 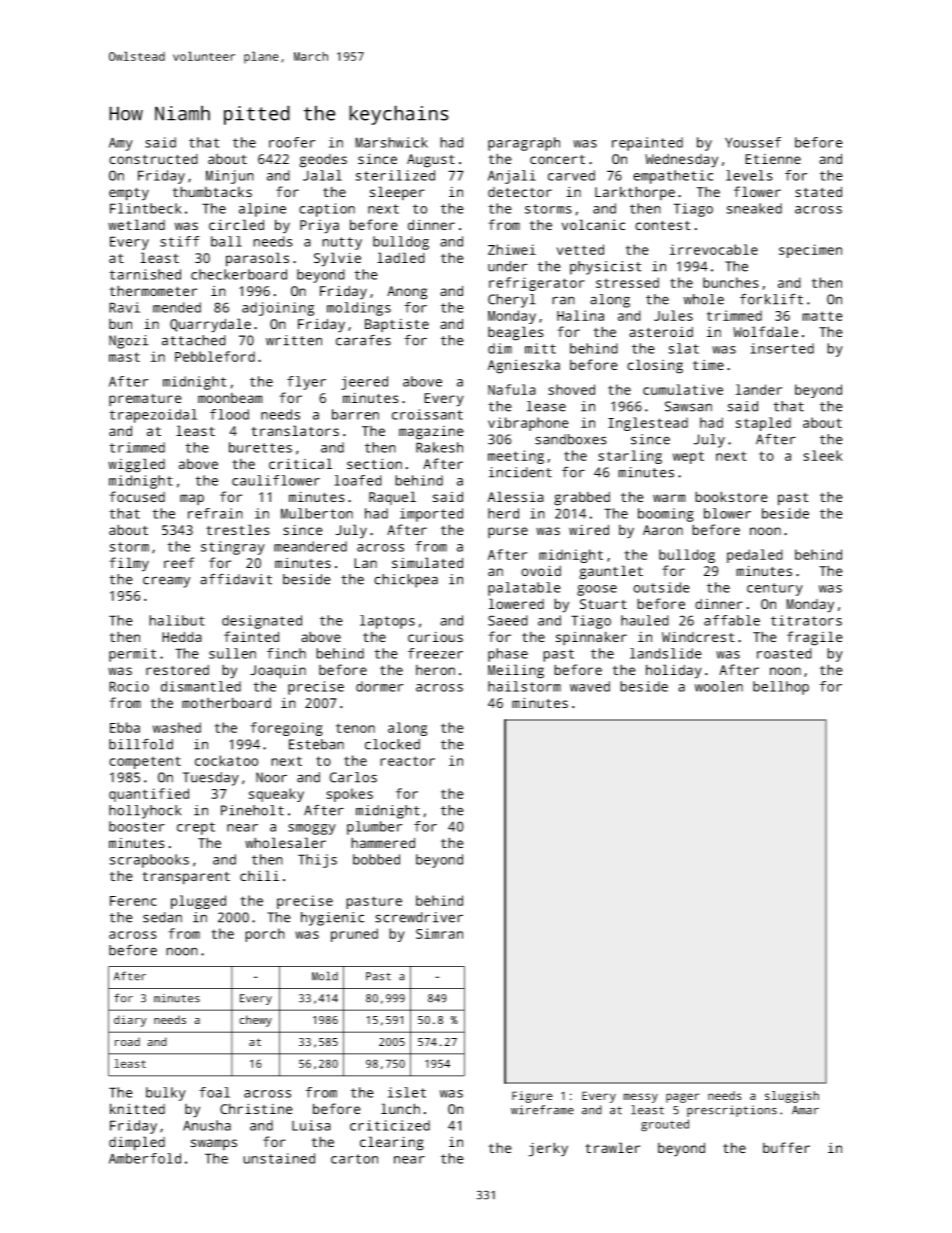 I want to click on Anong, so click(x=407, y=293).
